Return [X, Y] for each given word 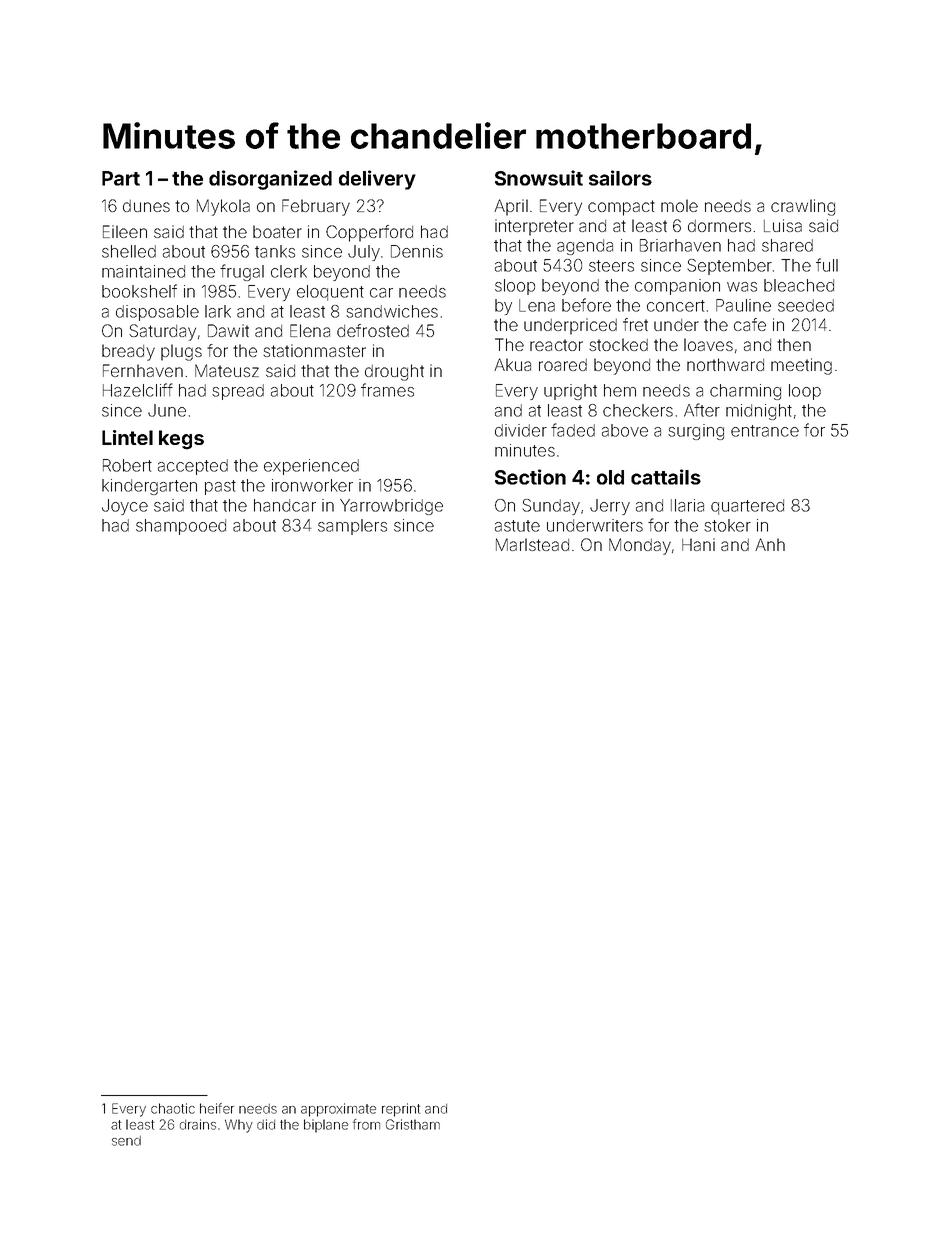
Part [121, 178]
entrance [765, 431]
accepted [193, 467]
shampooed [181, 527]
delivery [377, 180]
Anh [770, 544]
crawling [803, 207]
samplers [352, 527]
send [126, 1141]
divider [521, 430]
